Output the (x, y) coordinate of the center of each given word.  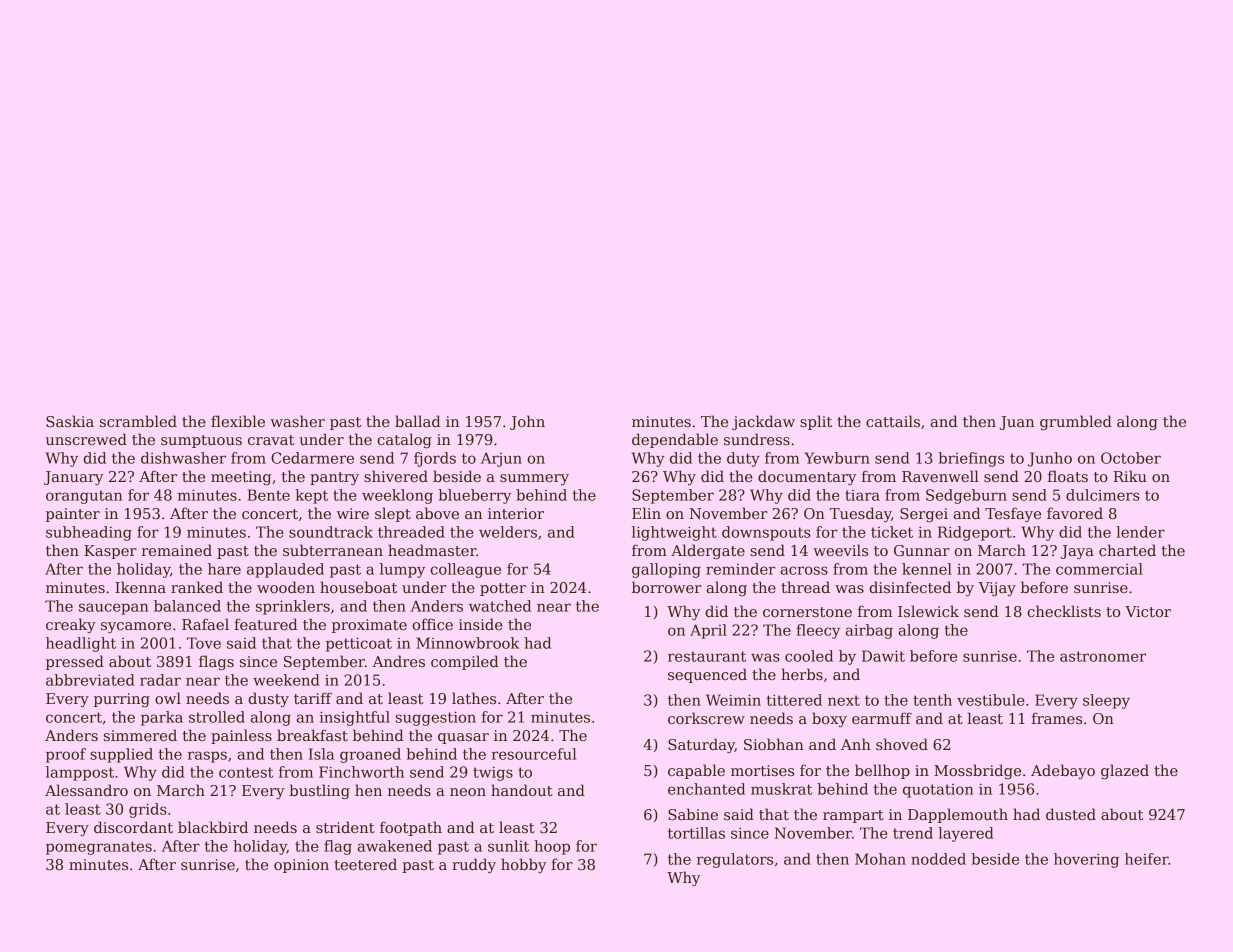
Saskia (70, 421)
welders (508, 532)
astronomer (1103, 656)
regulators (735, 860)
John (527, 422)
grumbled (1076, 422)
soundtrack (331, 532)
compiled (465, 662)
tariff (313, 698)
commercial (1099, 569)
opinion (301, 866)
